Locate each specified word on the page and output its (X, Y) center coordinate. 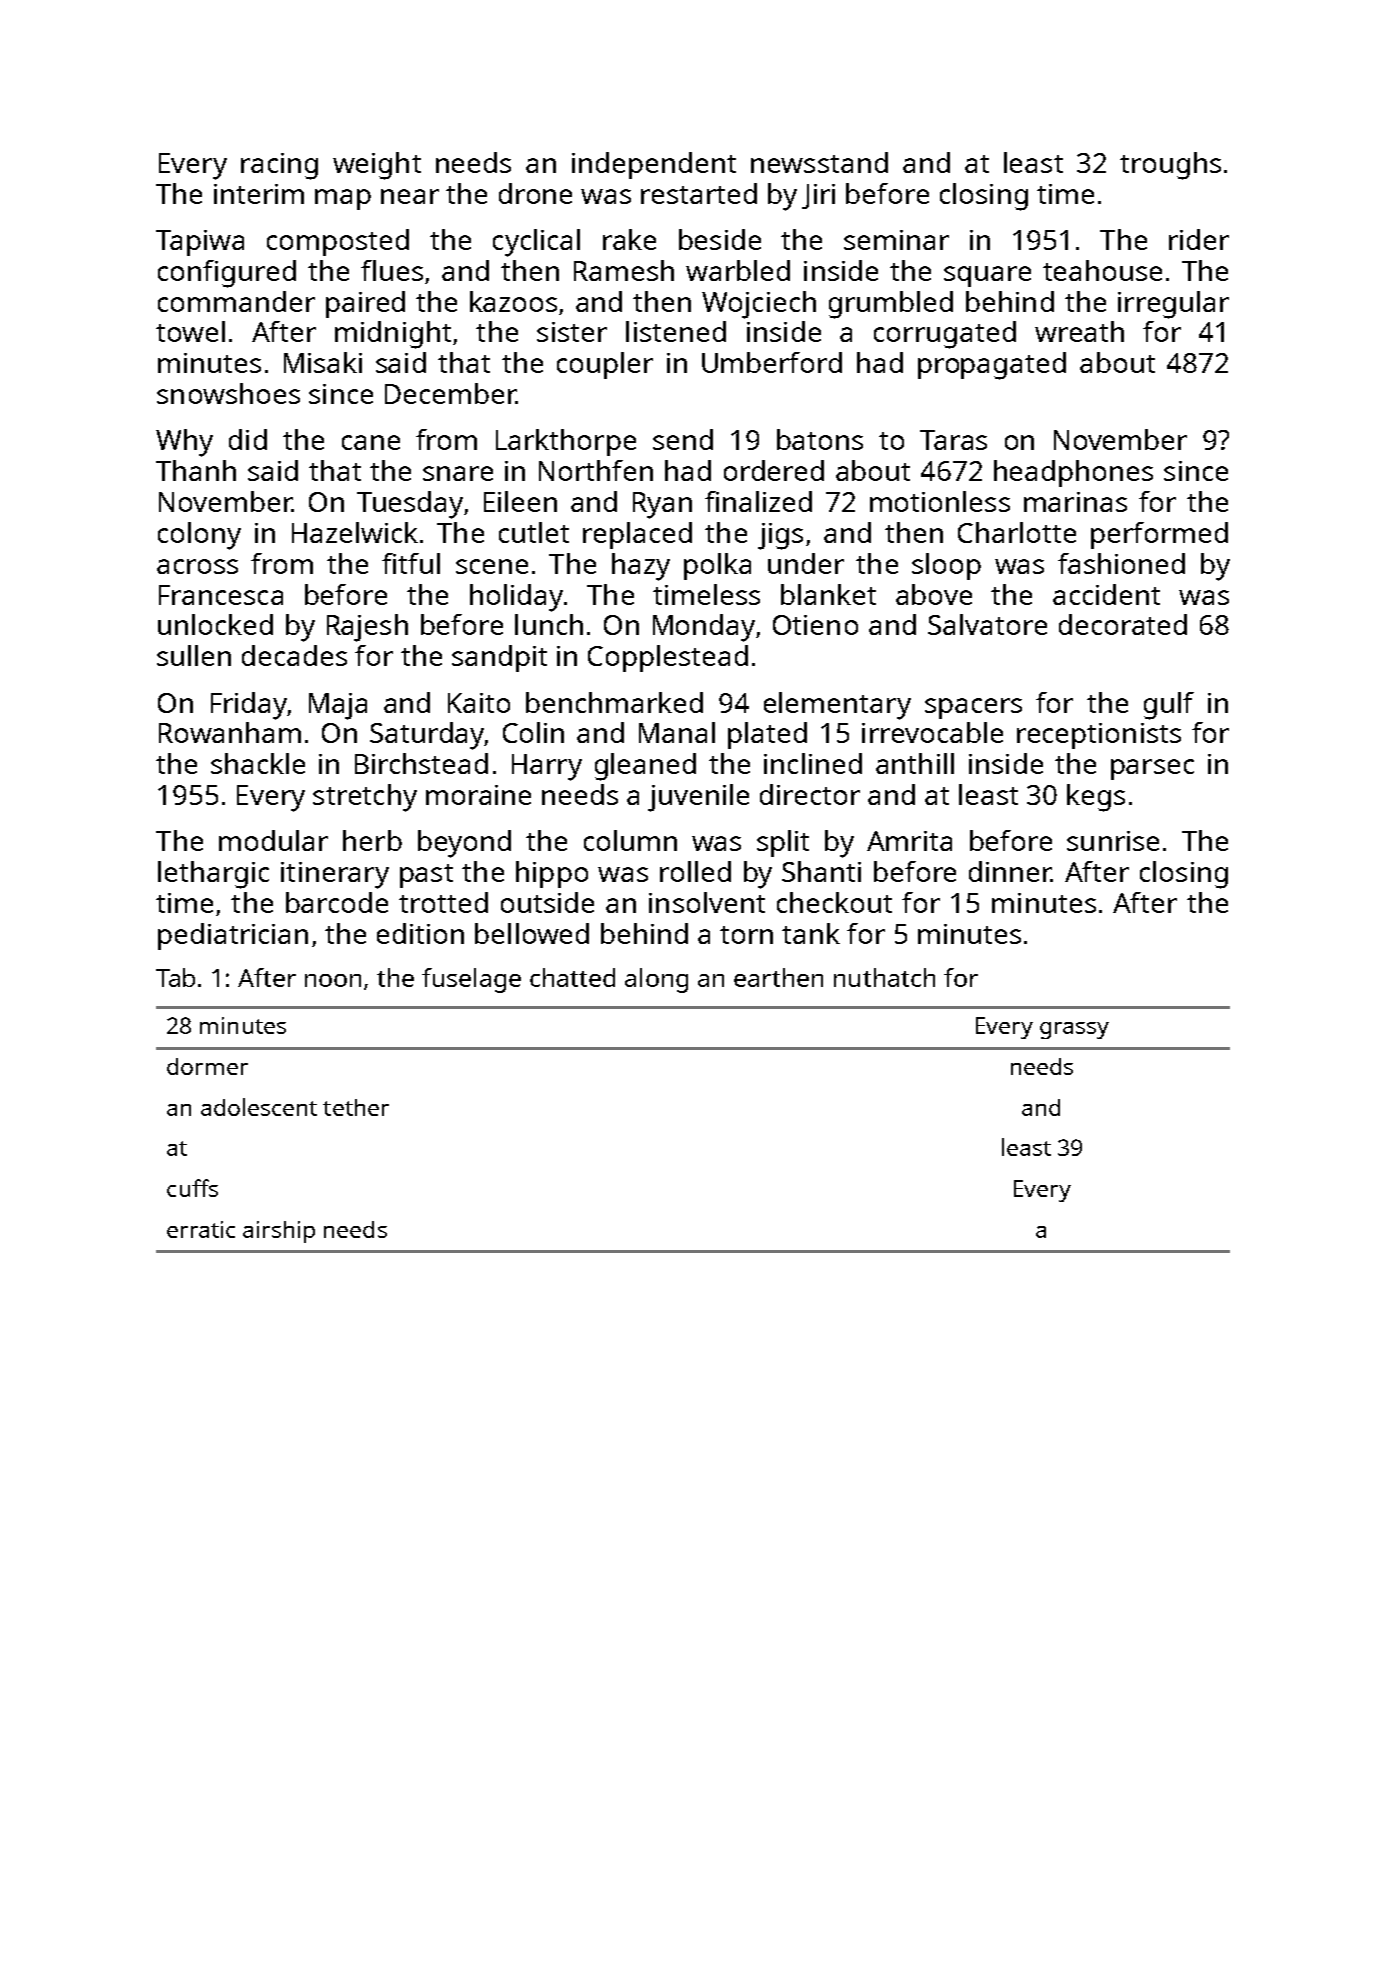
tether (356, 1107)
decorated (1123, 624)
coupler (605, 365)
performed (1159, 535)
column (630, 840)
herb (372, 840)
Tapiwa (200, 243)
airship (279, 1232)
